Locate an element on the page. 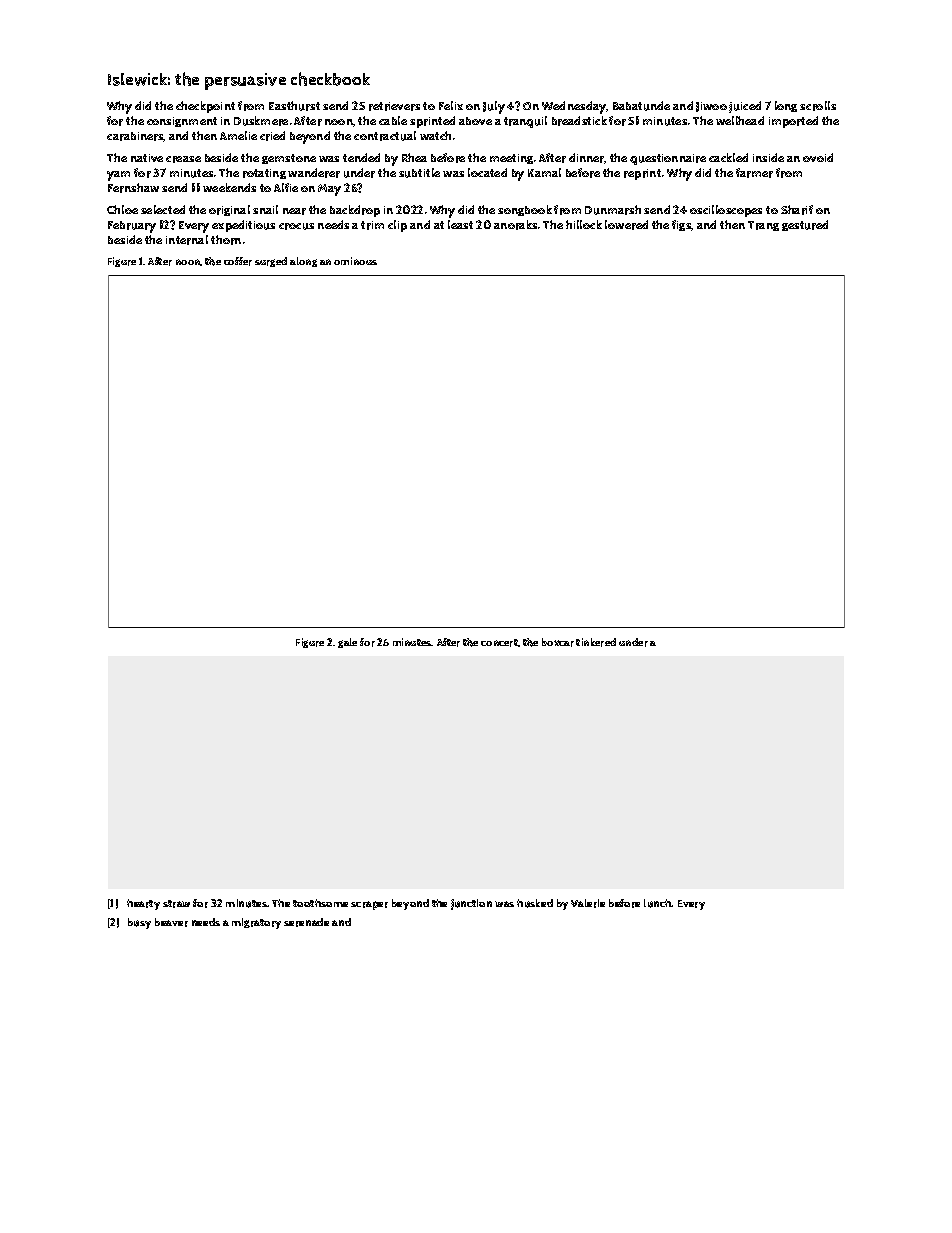 This document has height=1233, width=952. boxcar is located at coordinates (558, 642).
